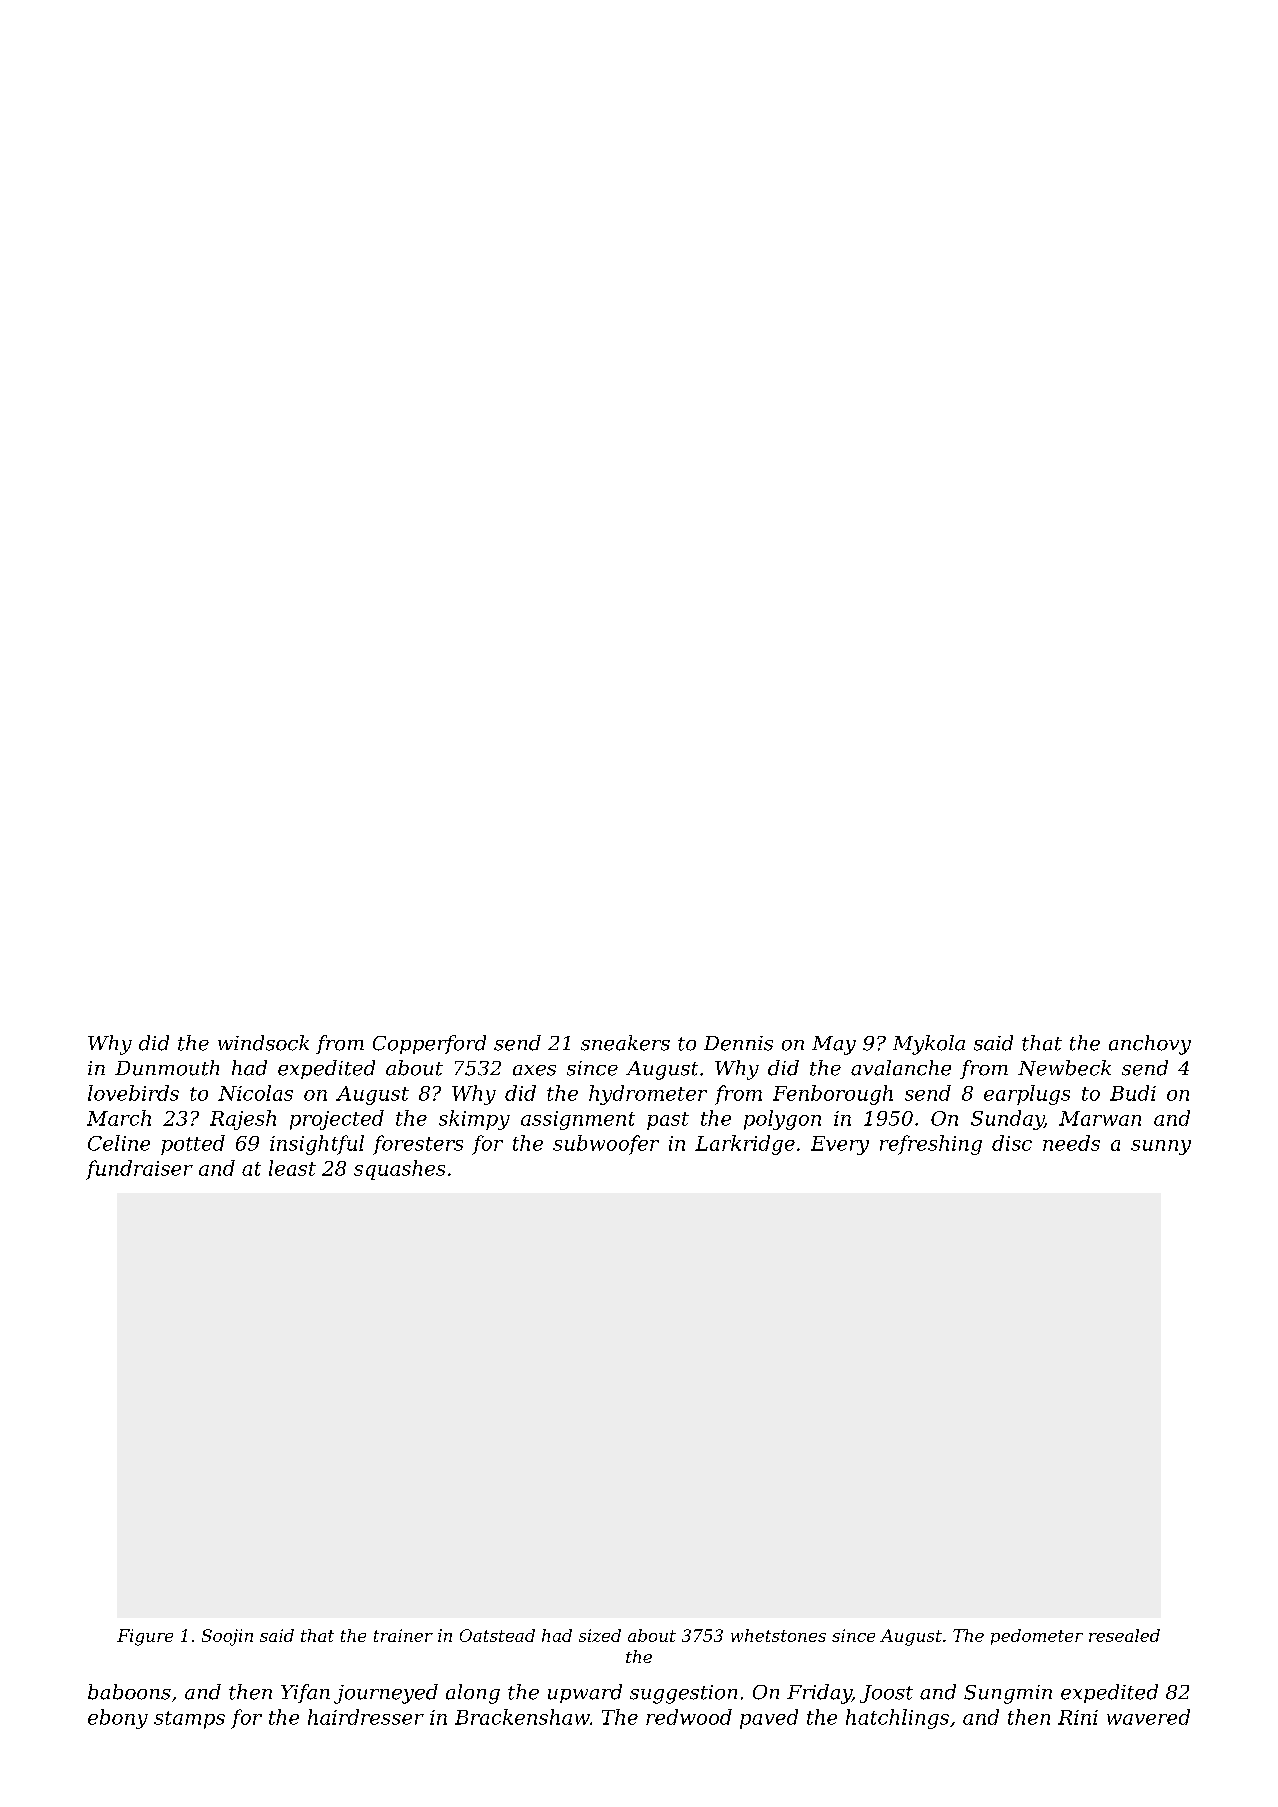  What do you see at coordinates (931, 1145) in the page?
I see `refreshing` at bounding box center [931, 1145].
